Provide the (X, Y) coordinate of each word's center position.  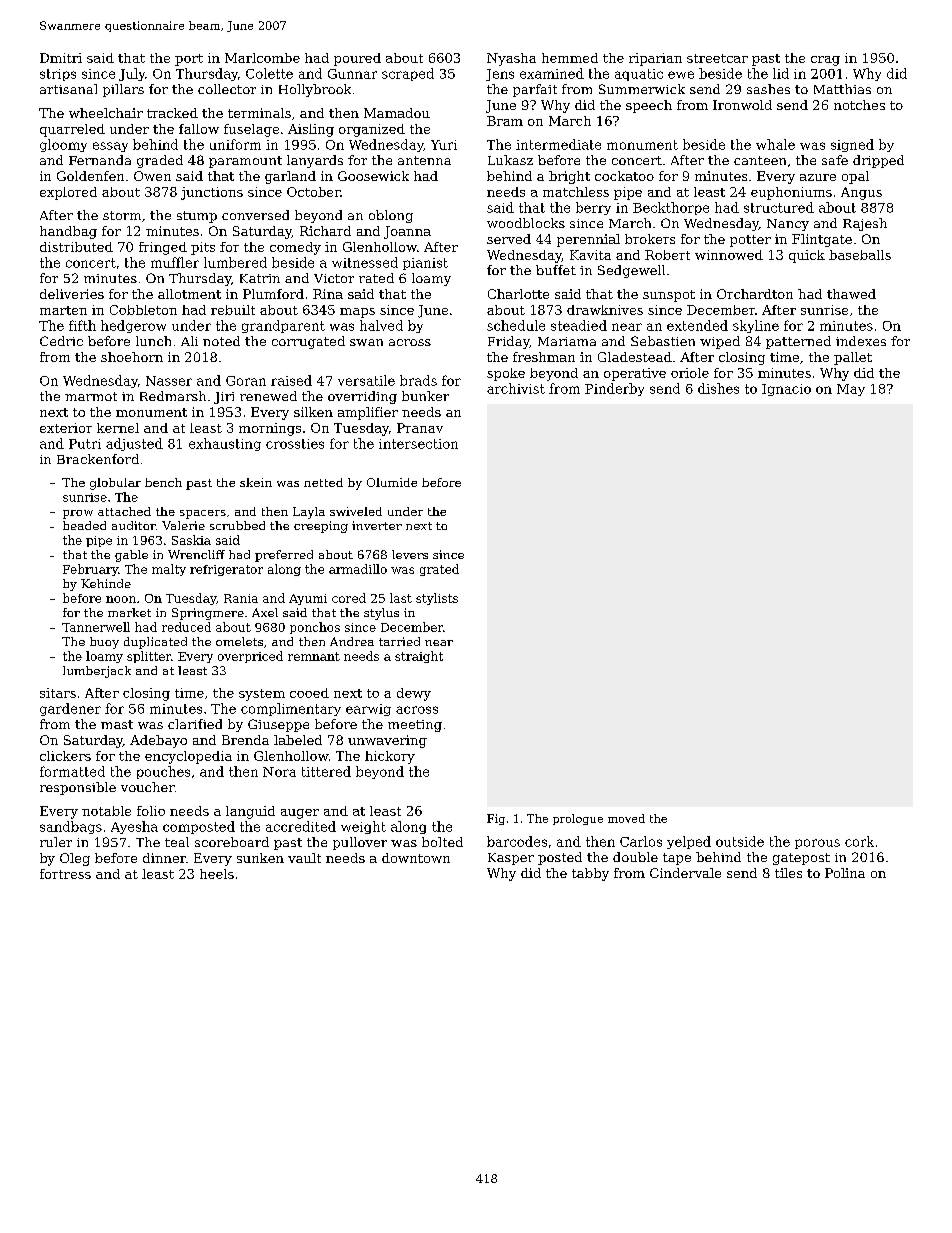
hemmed (570, 58)
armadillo (358, 569)
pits (203, 248)
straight (419, 657)
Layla (309, 513)
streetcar (717, 58)
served (509, 239)
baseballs (860, 255)
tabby (590, 874)
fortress (65, 874)
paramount (245, 162)
